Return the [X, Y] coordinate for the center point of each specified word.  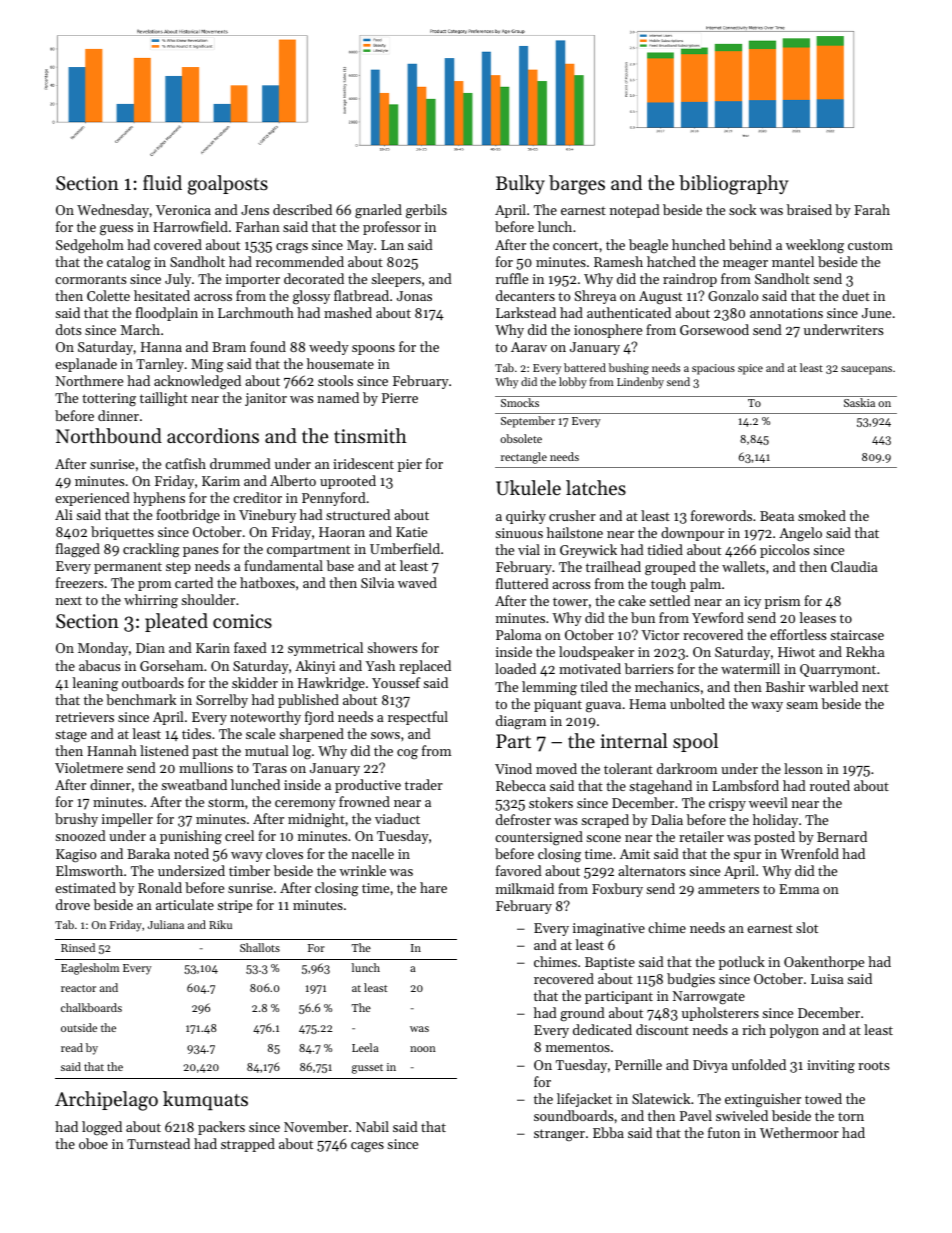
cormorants [90, 279]
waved [417, 582]
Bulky [520, 184]
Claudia [854, 566]
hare [433, 887]
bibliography [733, 185]
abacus [99, 665]
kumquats [205, 1100]
